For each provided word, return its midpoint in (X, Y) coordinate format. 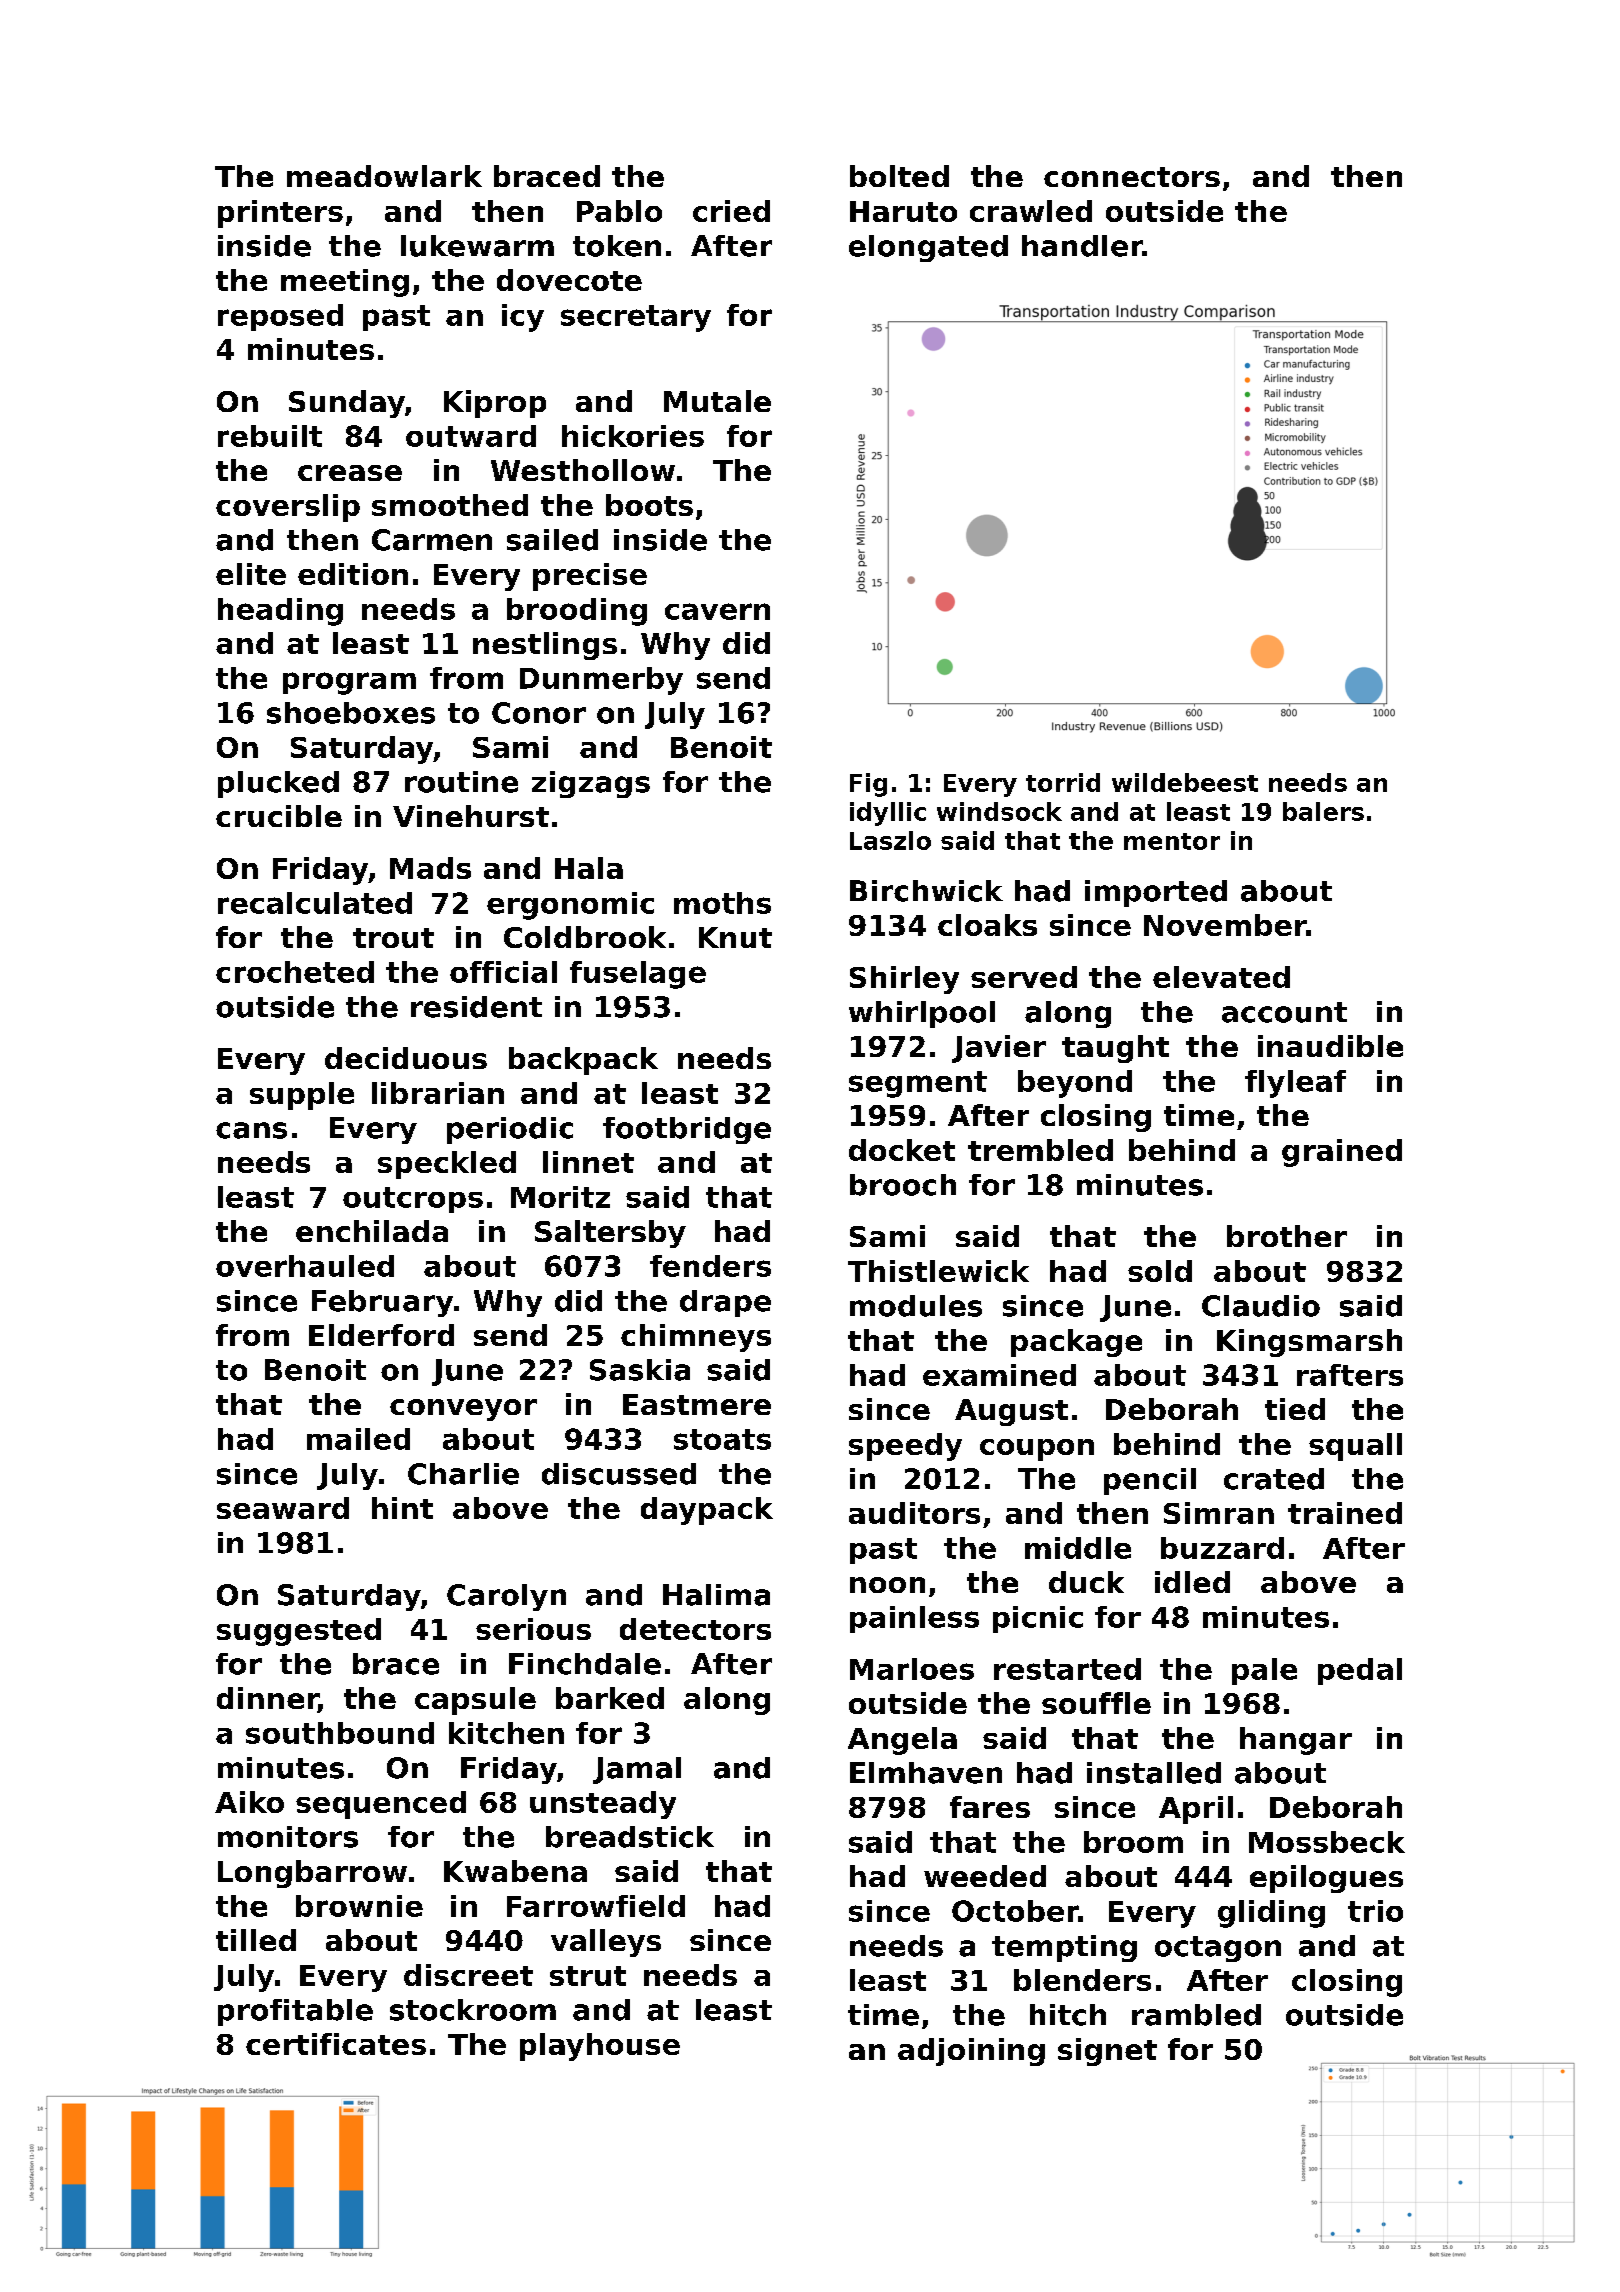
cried (731, 211)
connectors (1132, 177)
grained (1342, 1153)
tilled (256, 1940)
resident (476, 1007)
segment (918, 1084)
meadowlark (384, 176)
